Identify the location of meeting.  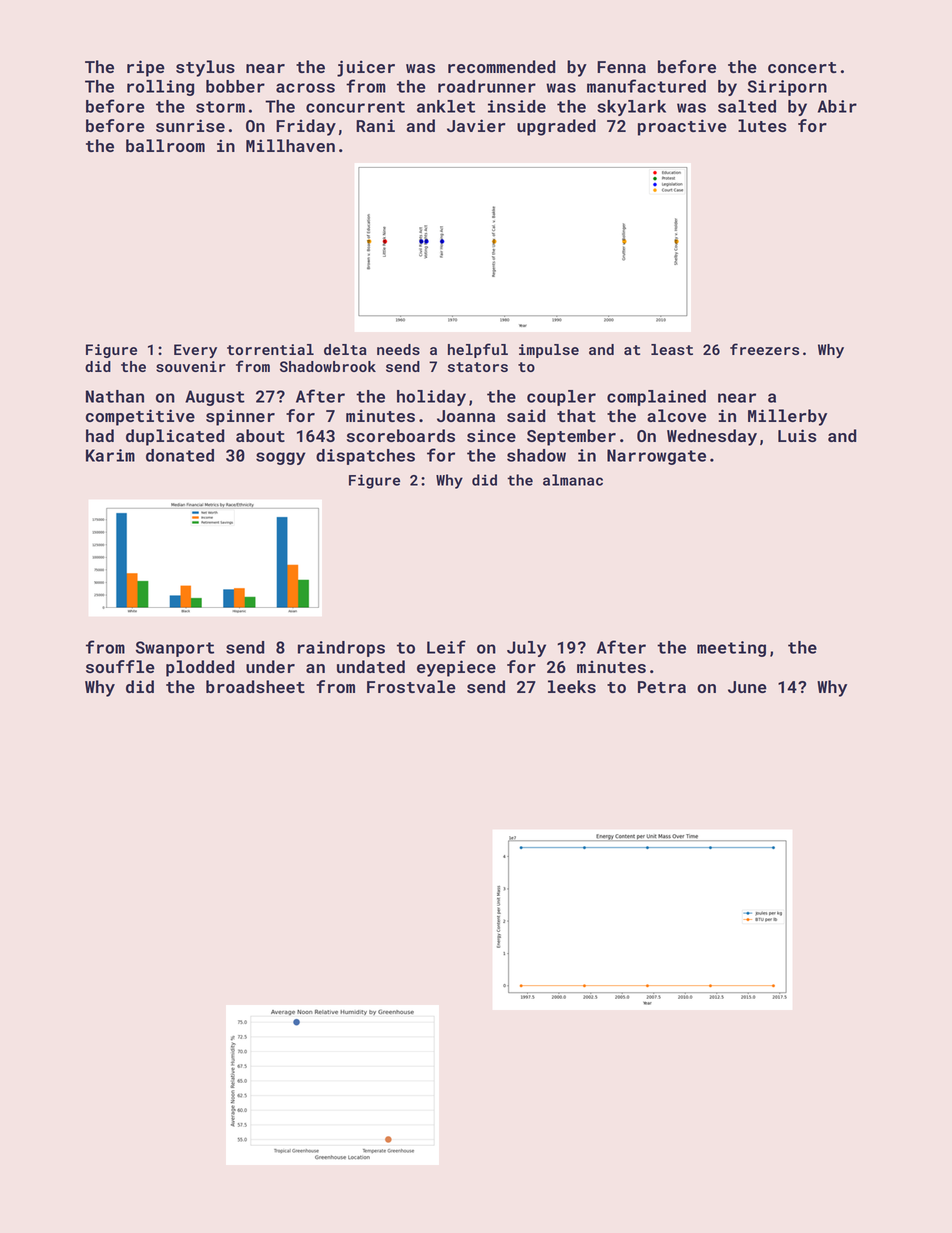
(731, 649).
